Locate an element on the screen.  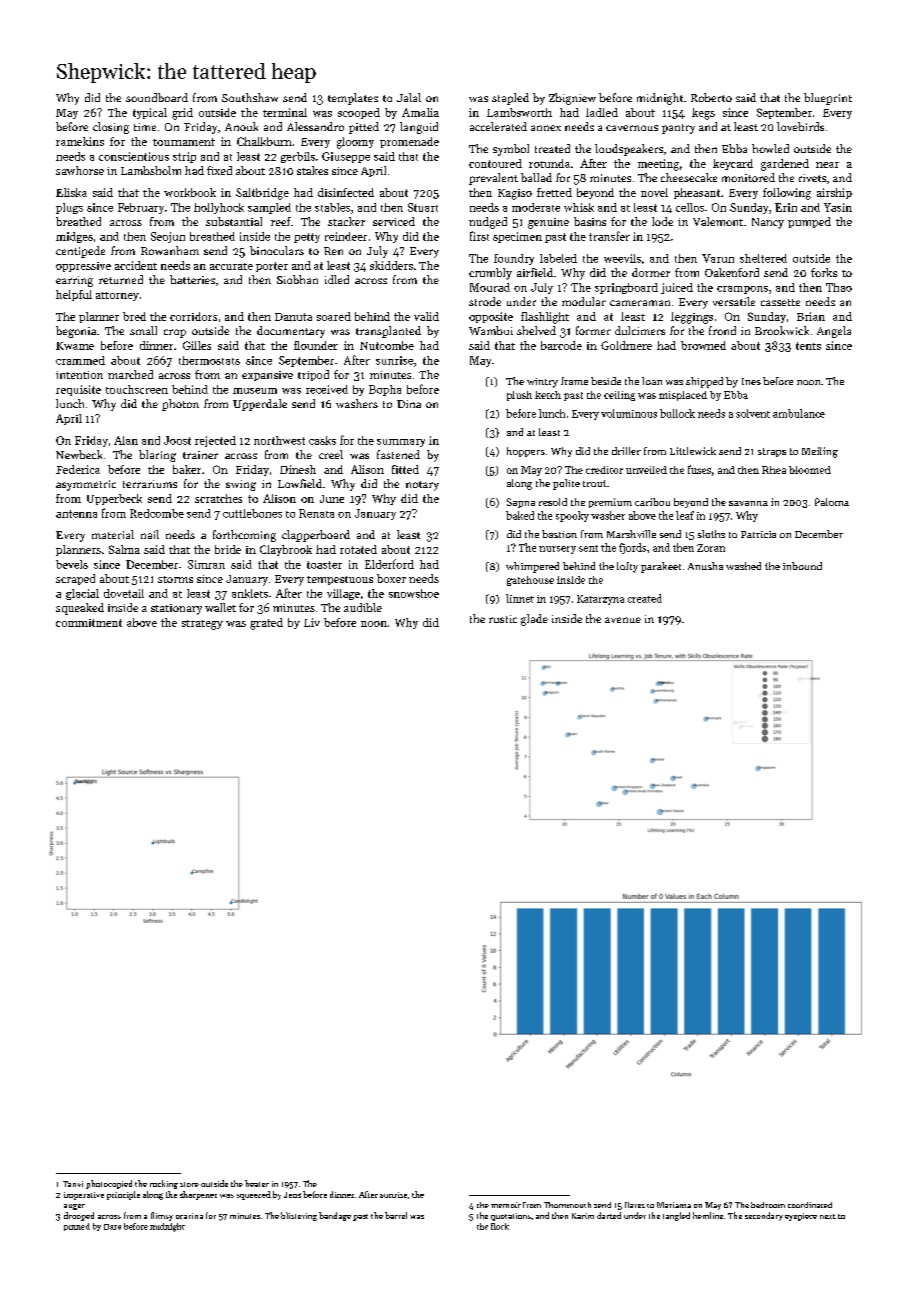
dovetail is located at coordinates (124, 593).
